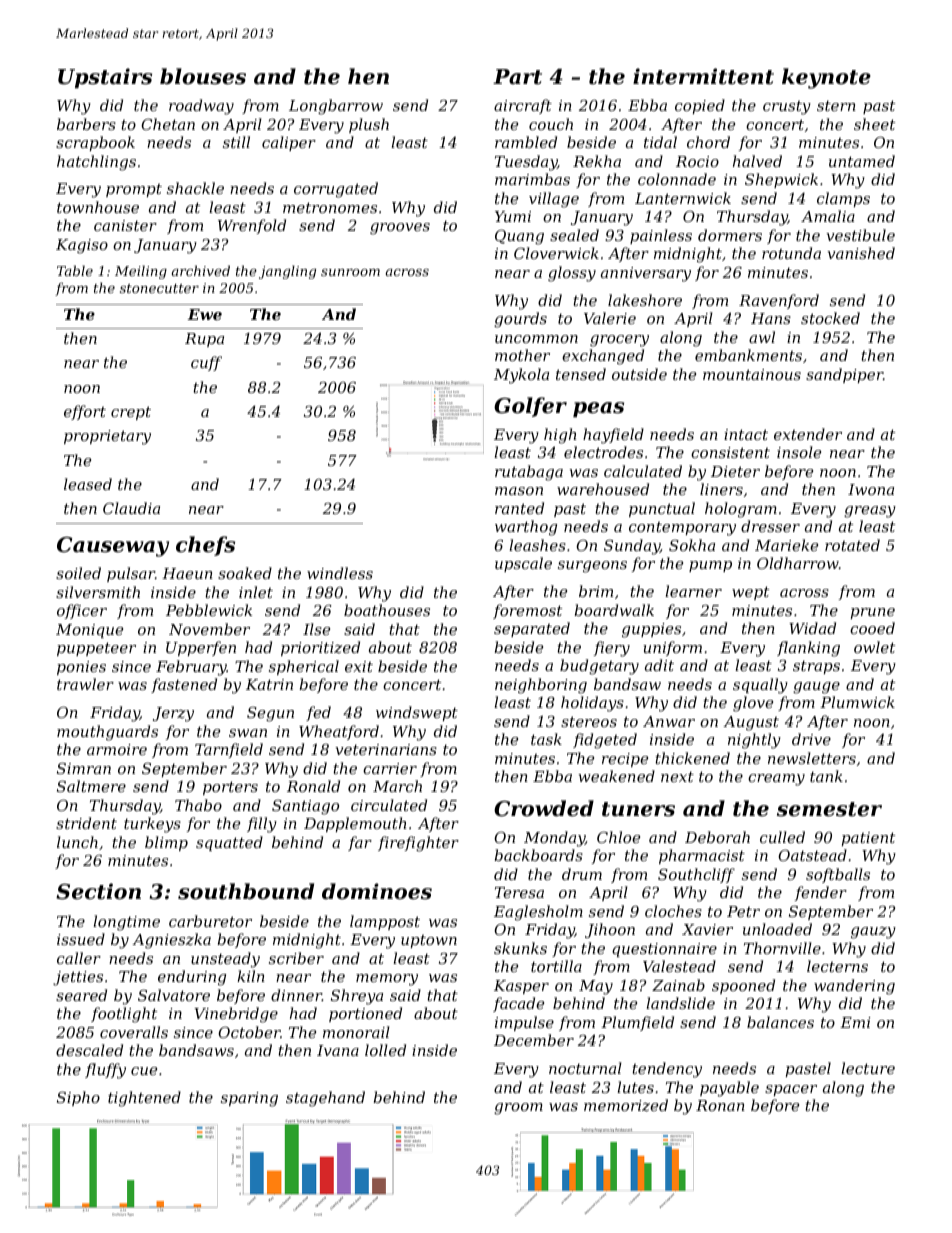 This image has height=1233, width=952. I want to click on keynote, so click(826, 78).
